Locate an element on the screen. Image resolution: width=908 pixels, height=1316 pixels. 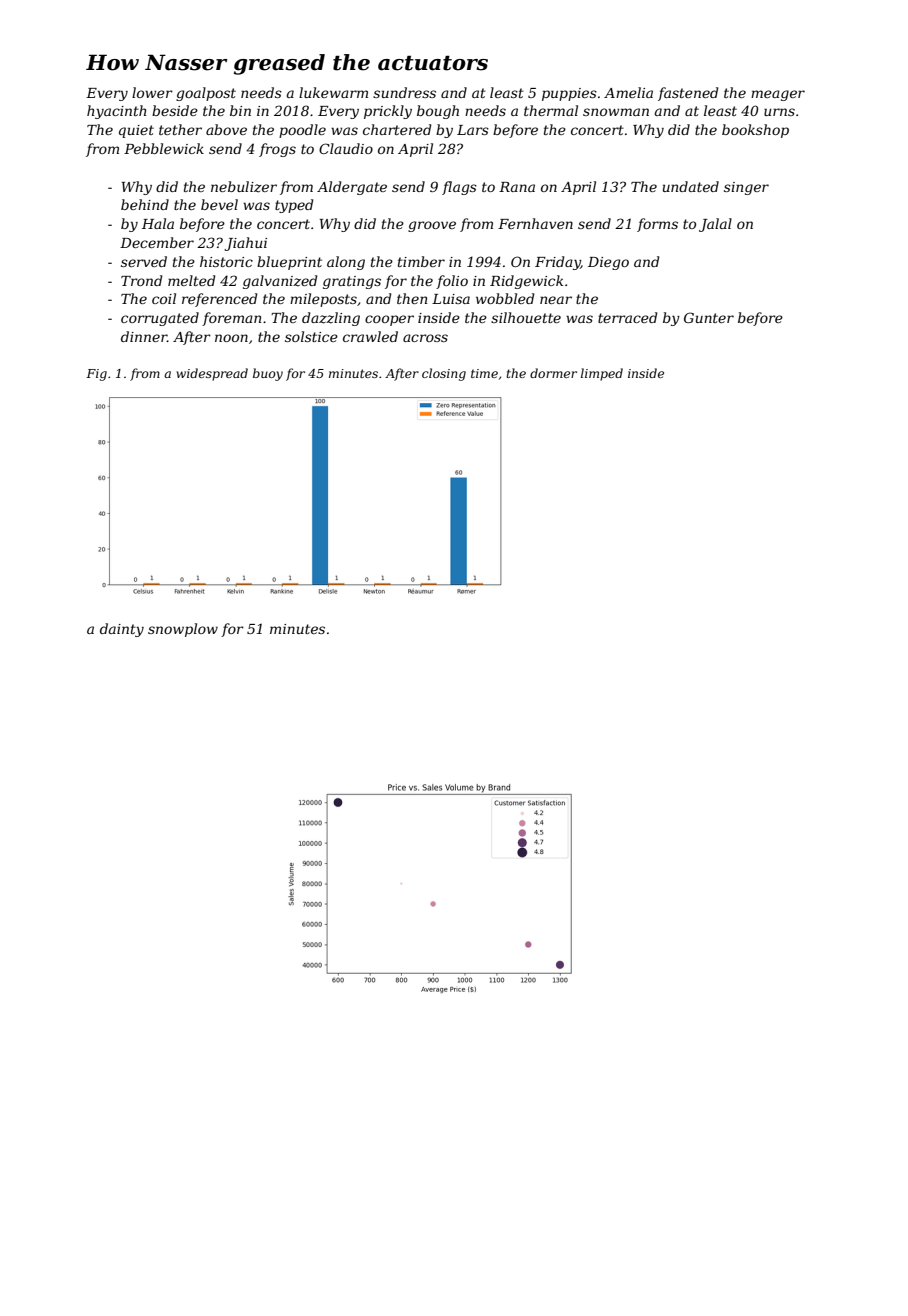
snowplow is located at coordinates (183, 630).
